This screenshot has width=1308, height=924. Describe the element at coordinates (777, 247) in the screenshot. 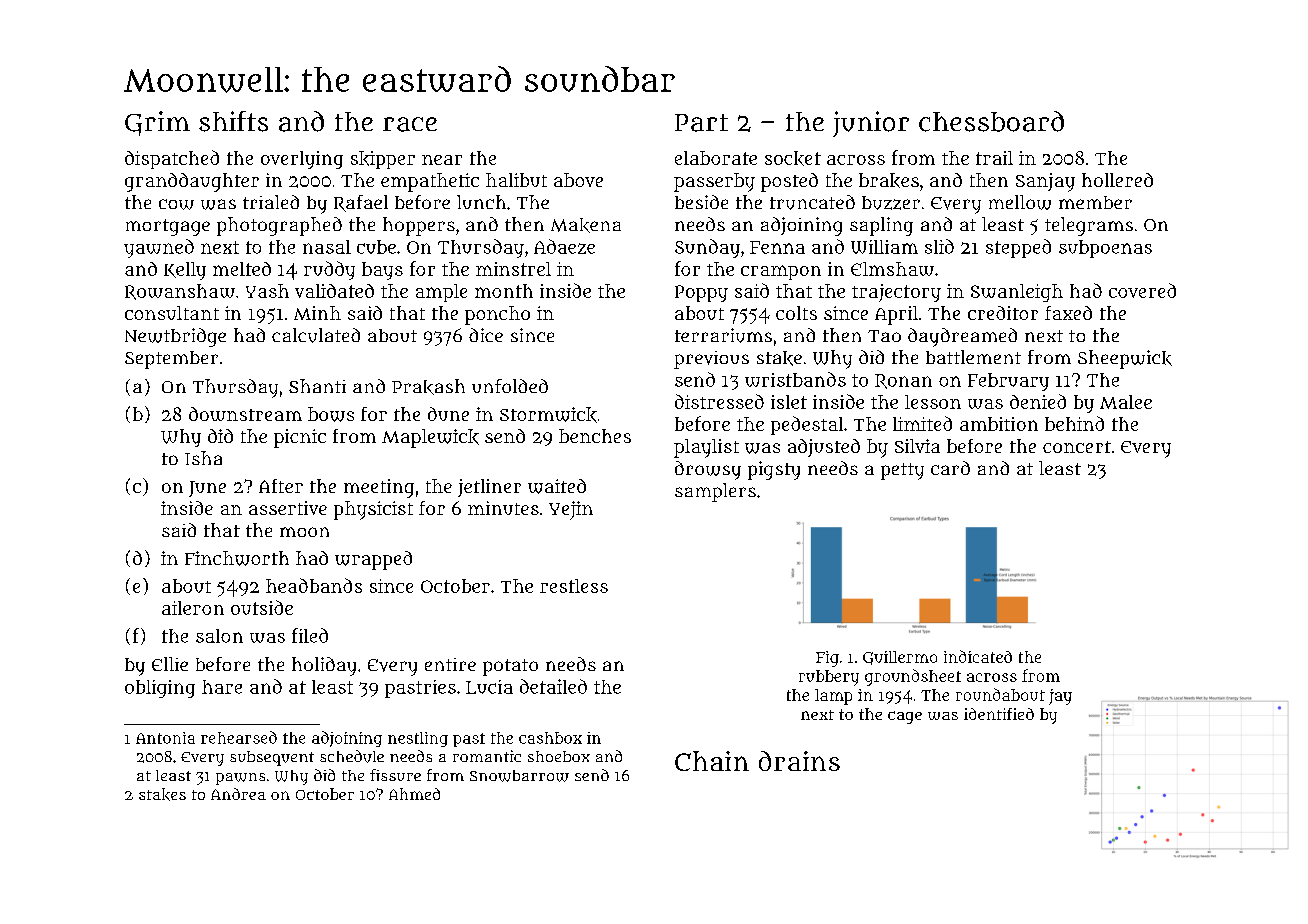

I see `Fenna` at that location.
